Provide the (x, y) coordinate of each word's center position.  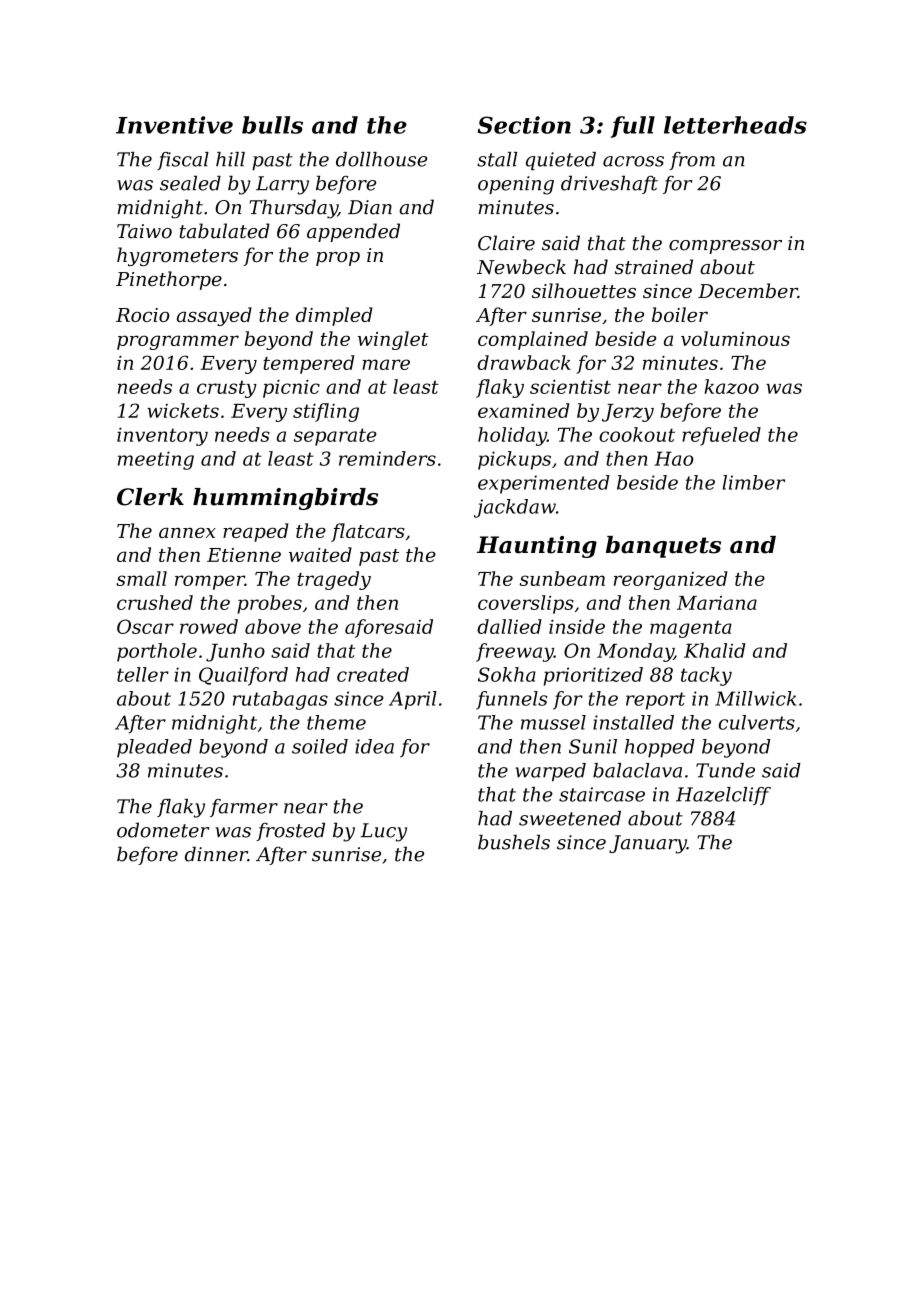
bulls (272, 125)
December (748, 290)
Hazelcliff (723, 796)
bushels (514, 842)
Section (524, 125)
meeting (156, 460)
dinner (216, 854)
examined (523, 410)
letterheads (735, 125)
